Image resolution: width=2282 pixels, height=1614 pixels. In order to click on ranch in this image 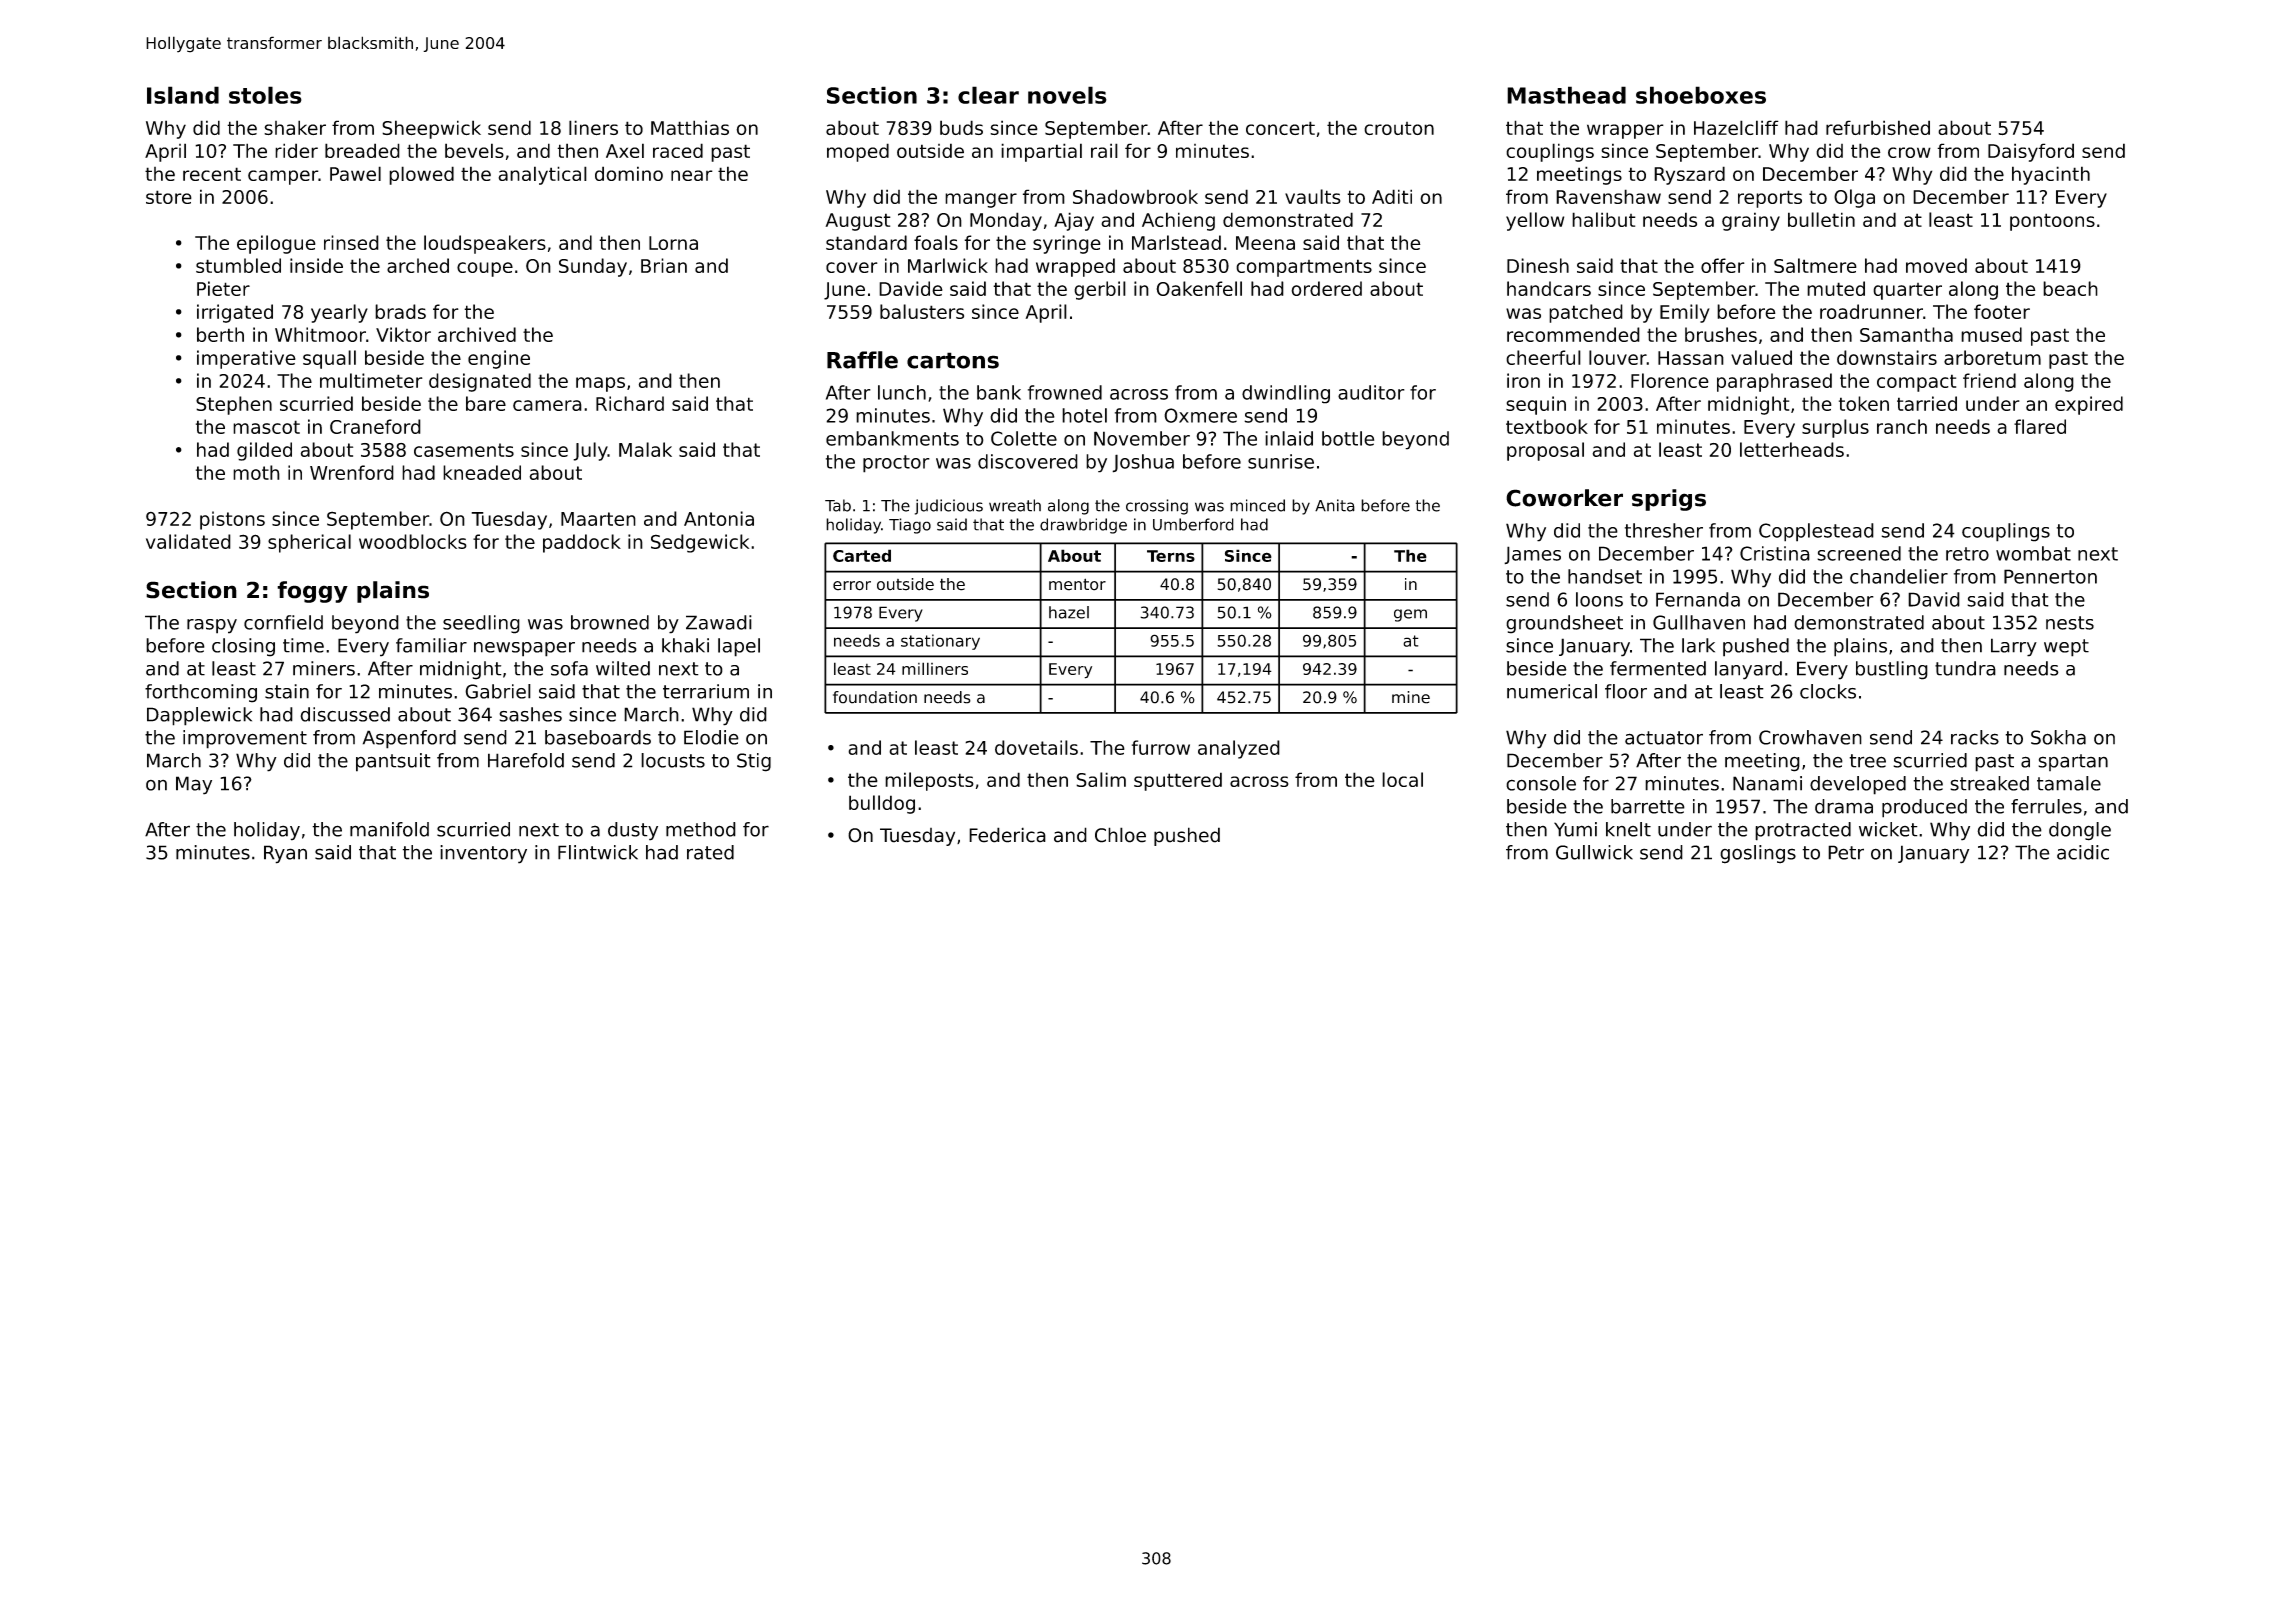, I will do `click(1902, 426)`.
